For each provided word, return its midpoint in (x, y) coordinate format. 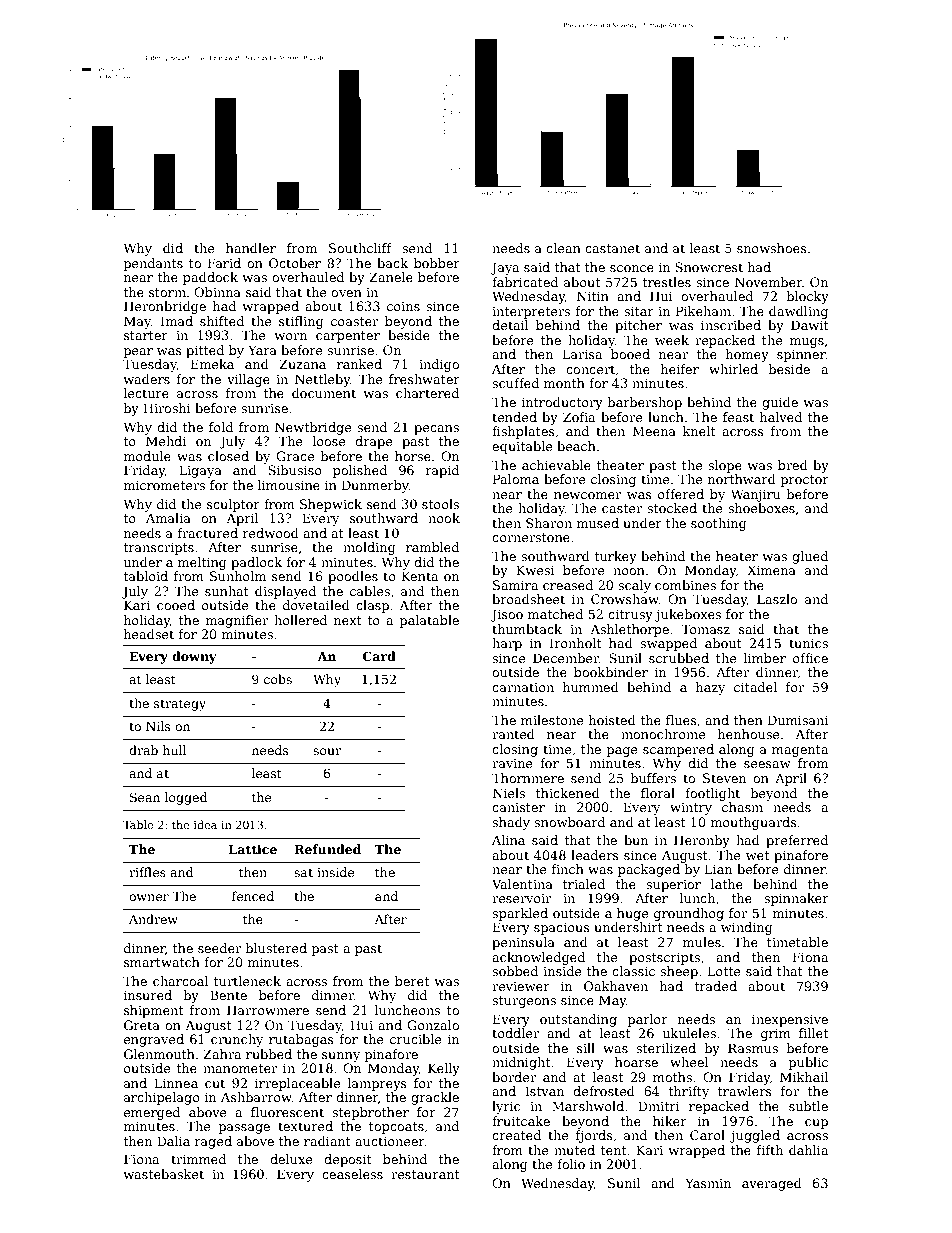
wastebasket (163, 1174)
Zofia (579, 417)
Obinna (217, 292)
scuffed (515, 383)
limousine (289, 485)
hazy (710, 688)
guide (780, 403)
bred (793, 465)
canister (518, 807)
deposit (347, 1160)
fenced (253, 896)
